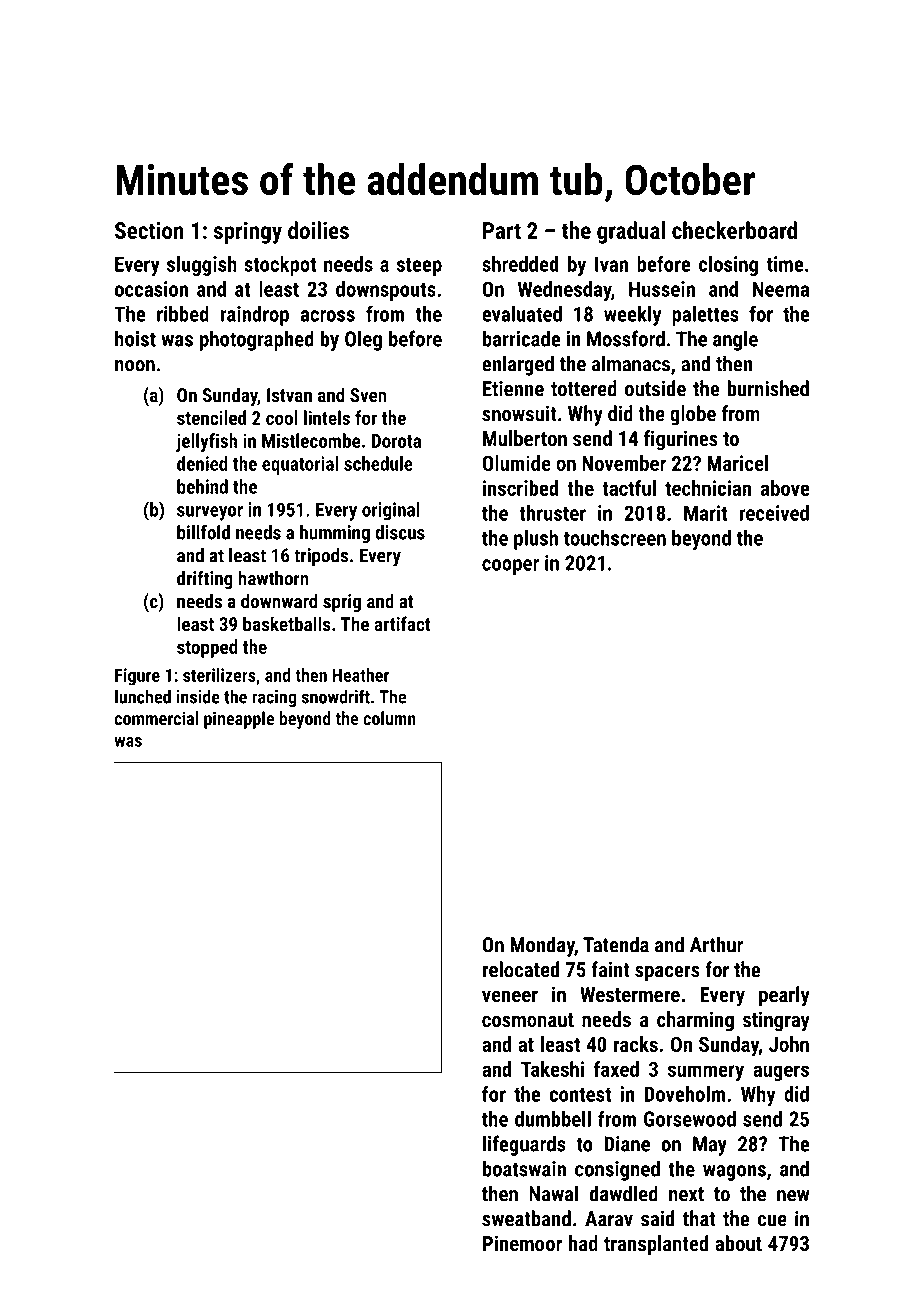 Image resolution: width=924 pixels, height=1311 pixels. What do you see at coordinates (289, 395) in the page?
I see `Istvan` at bounding box center [289, 395].
